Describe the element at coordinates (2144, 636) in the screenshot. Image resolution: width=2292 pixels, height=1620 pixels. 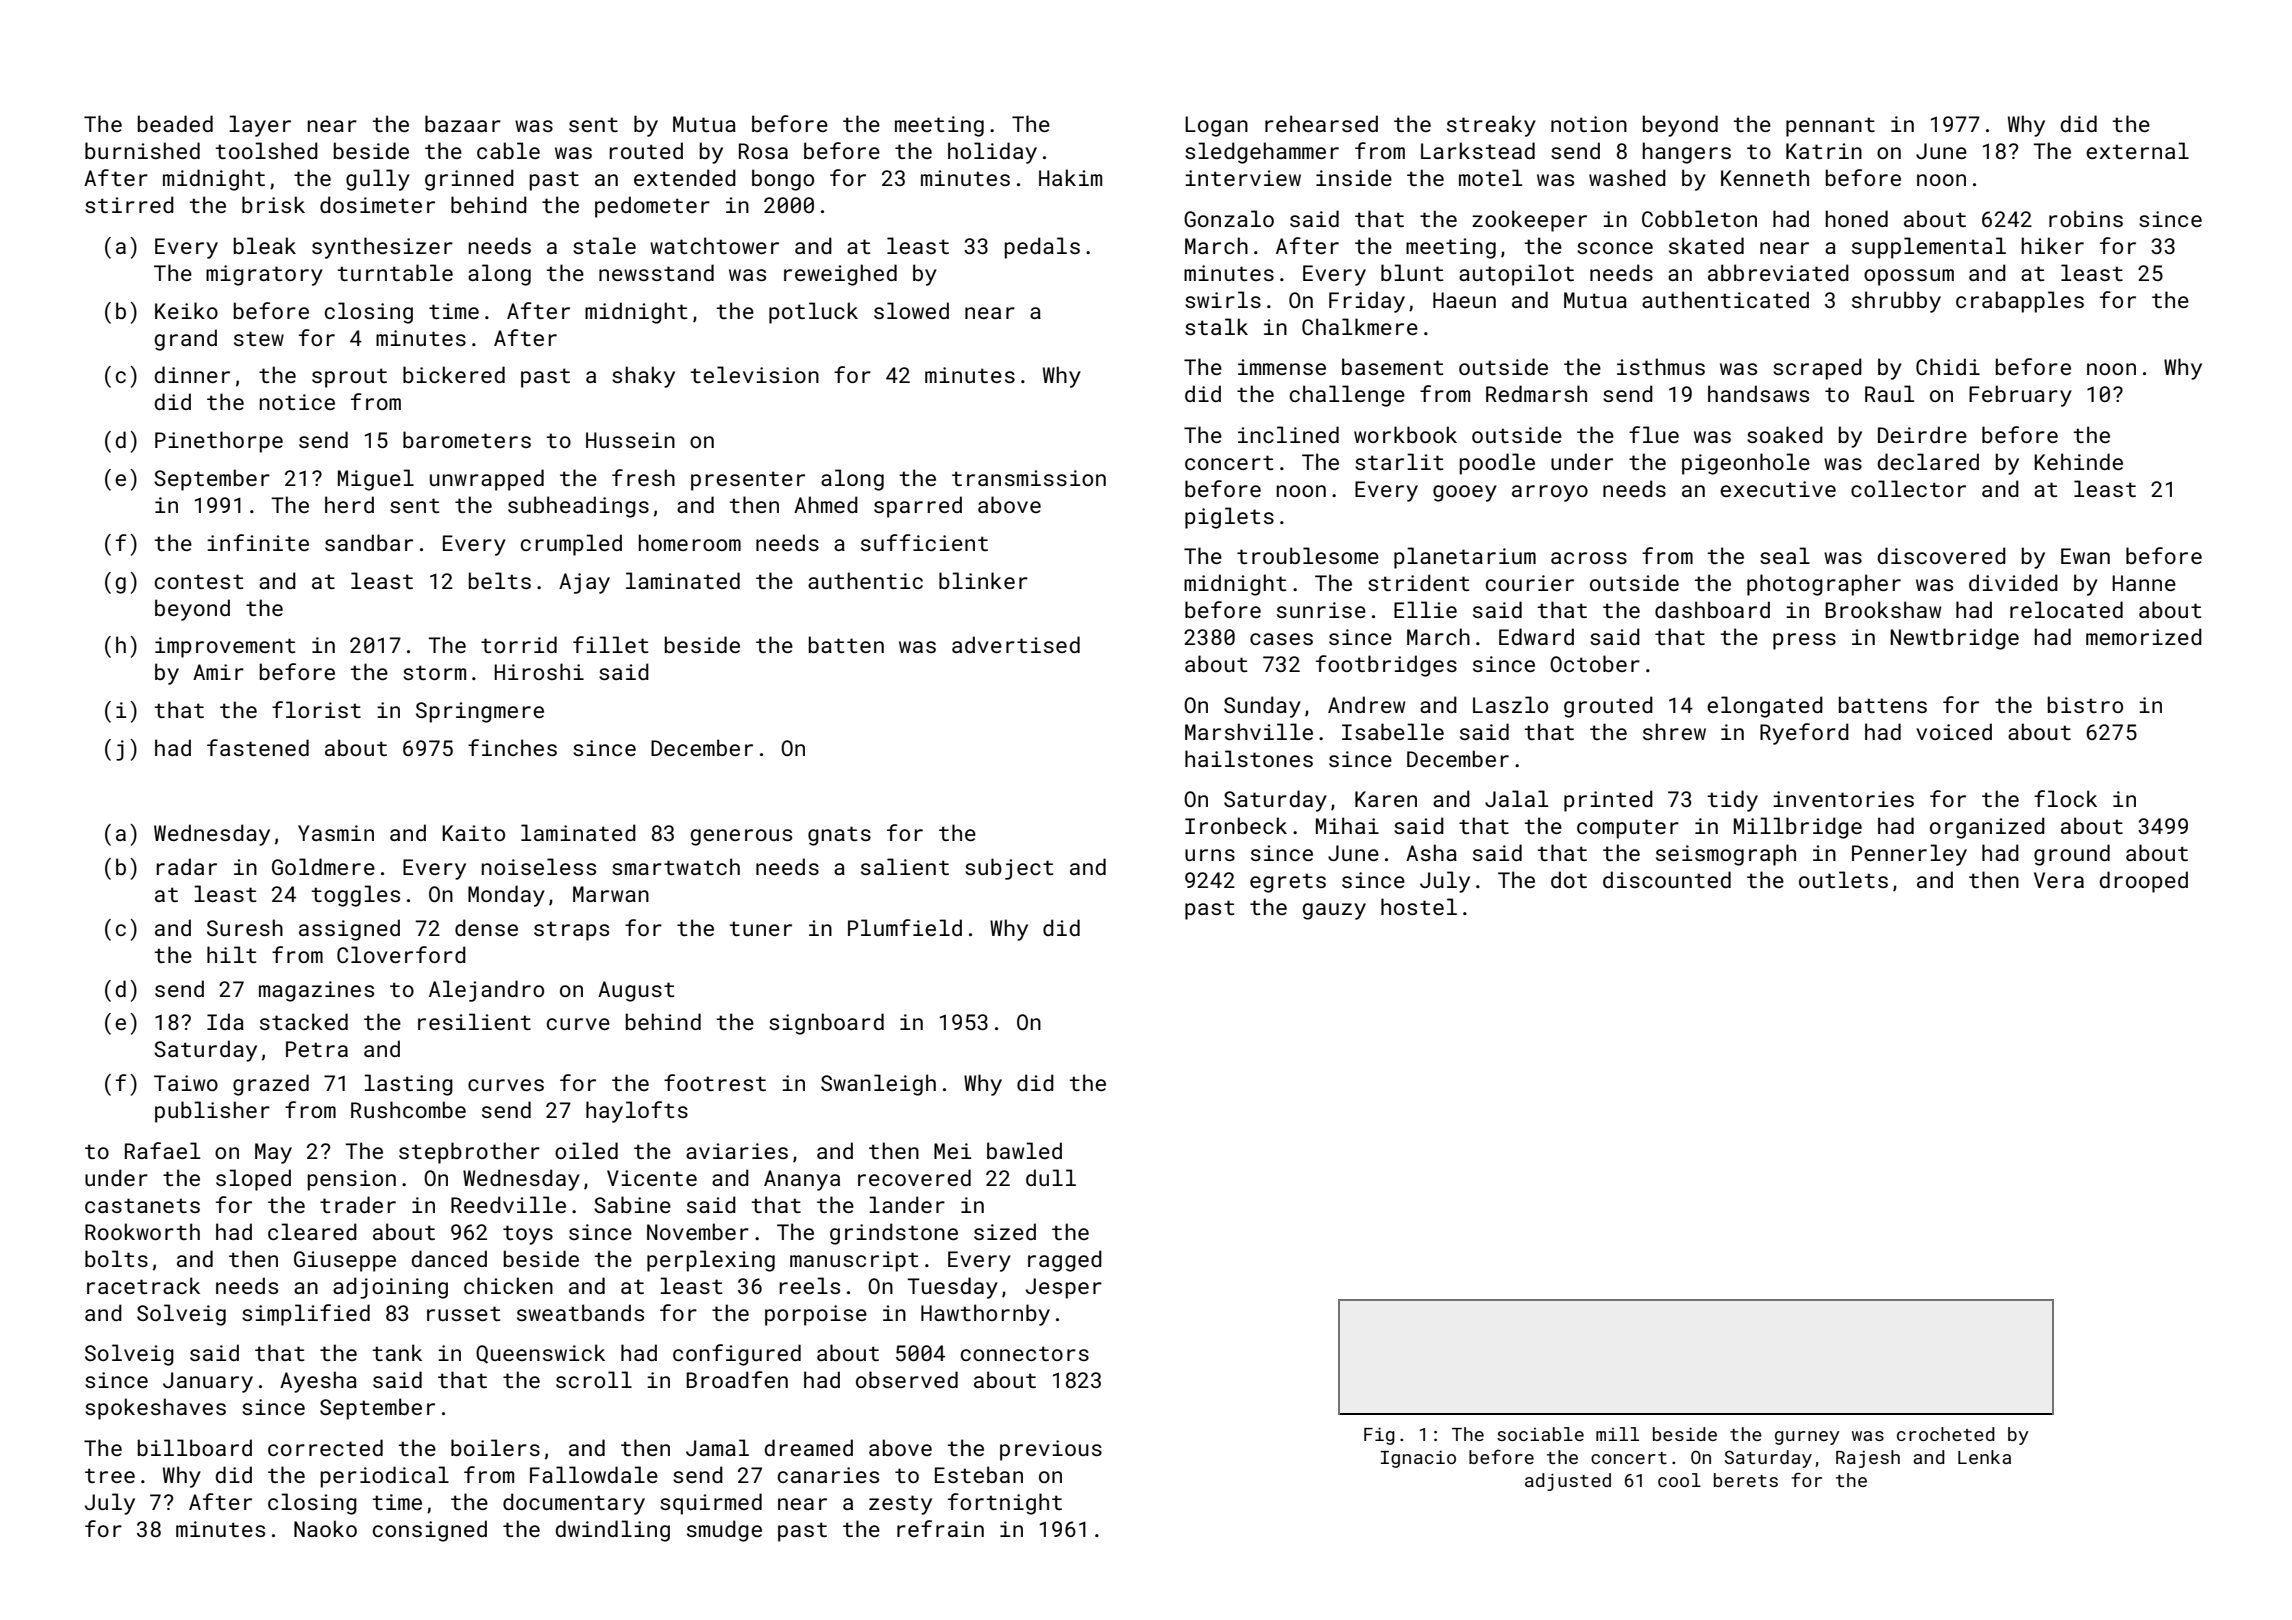
I see `memorized` at that location.
